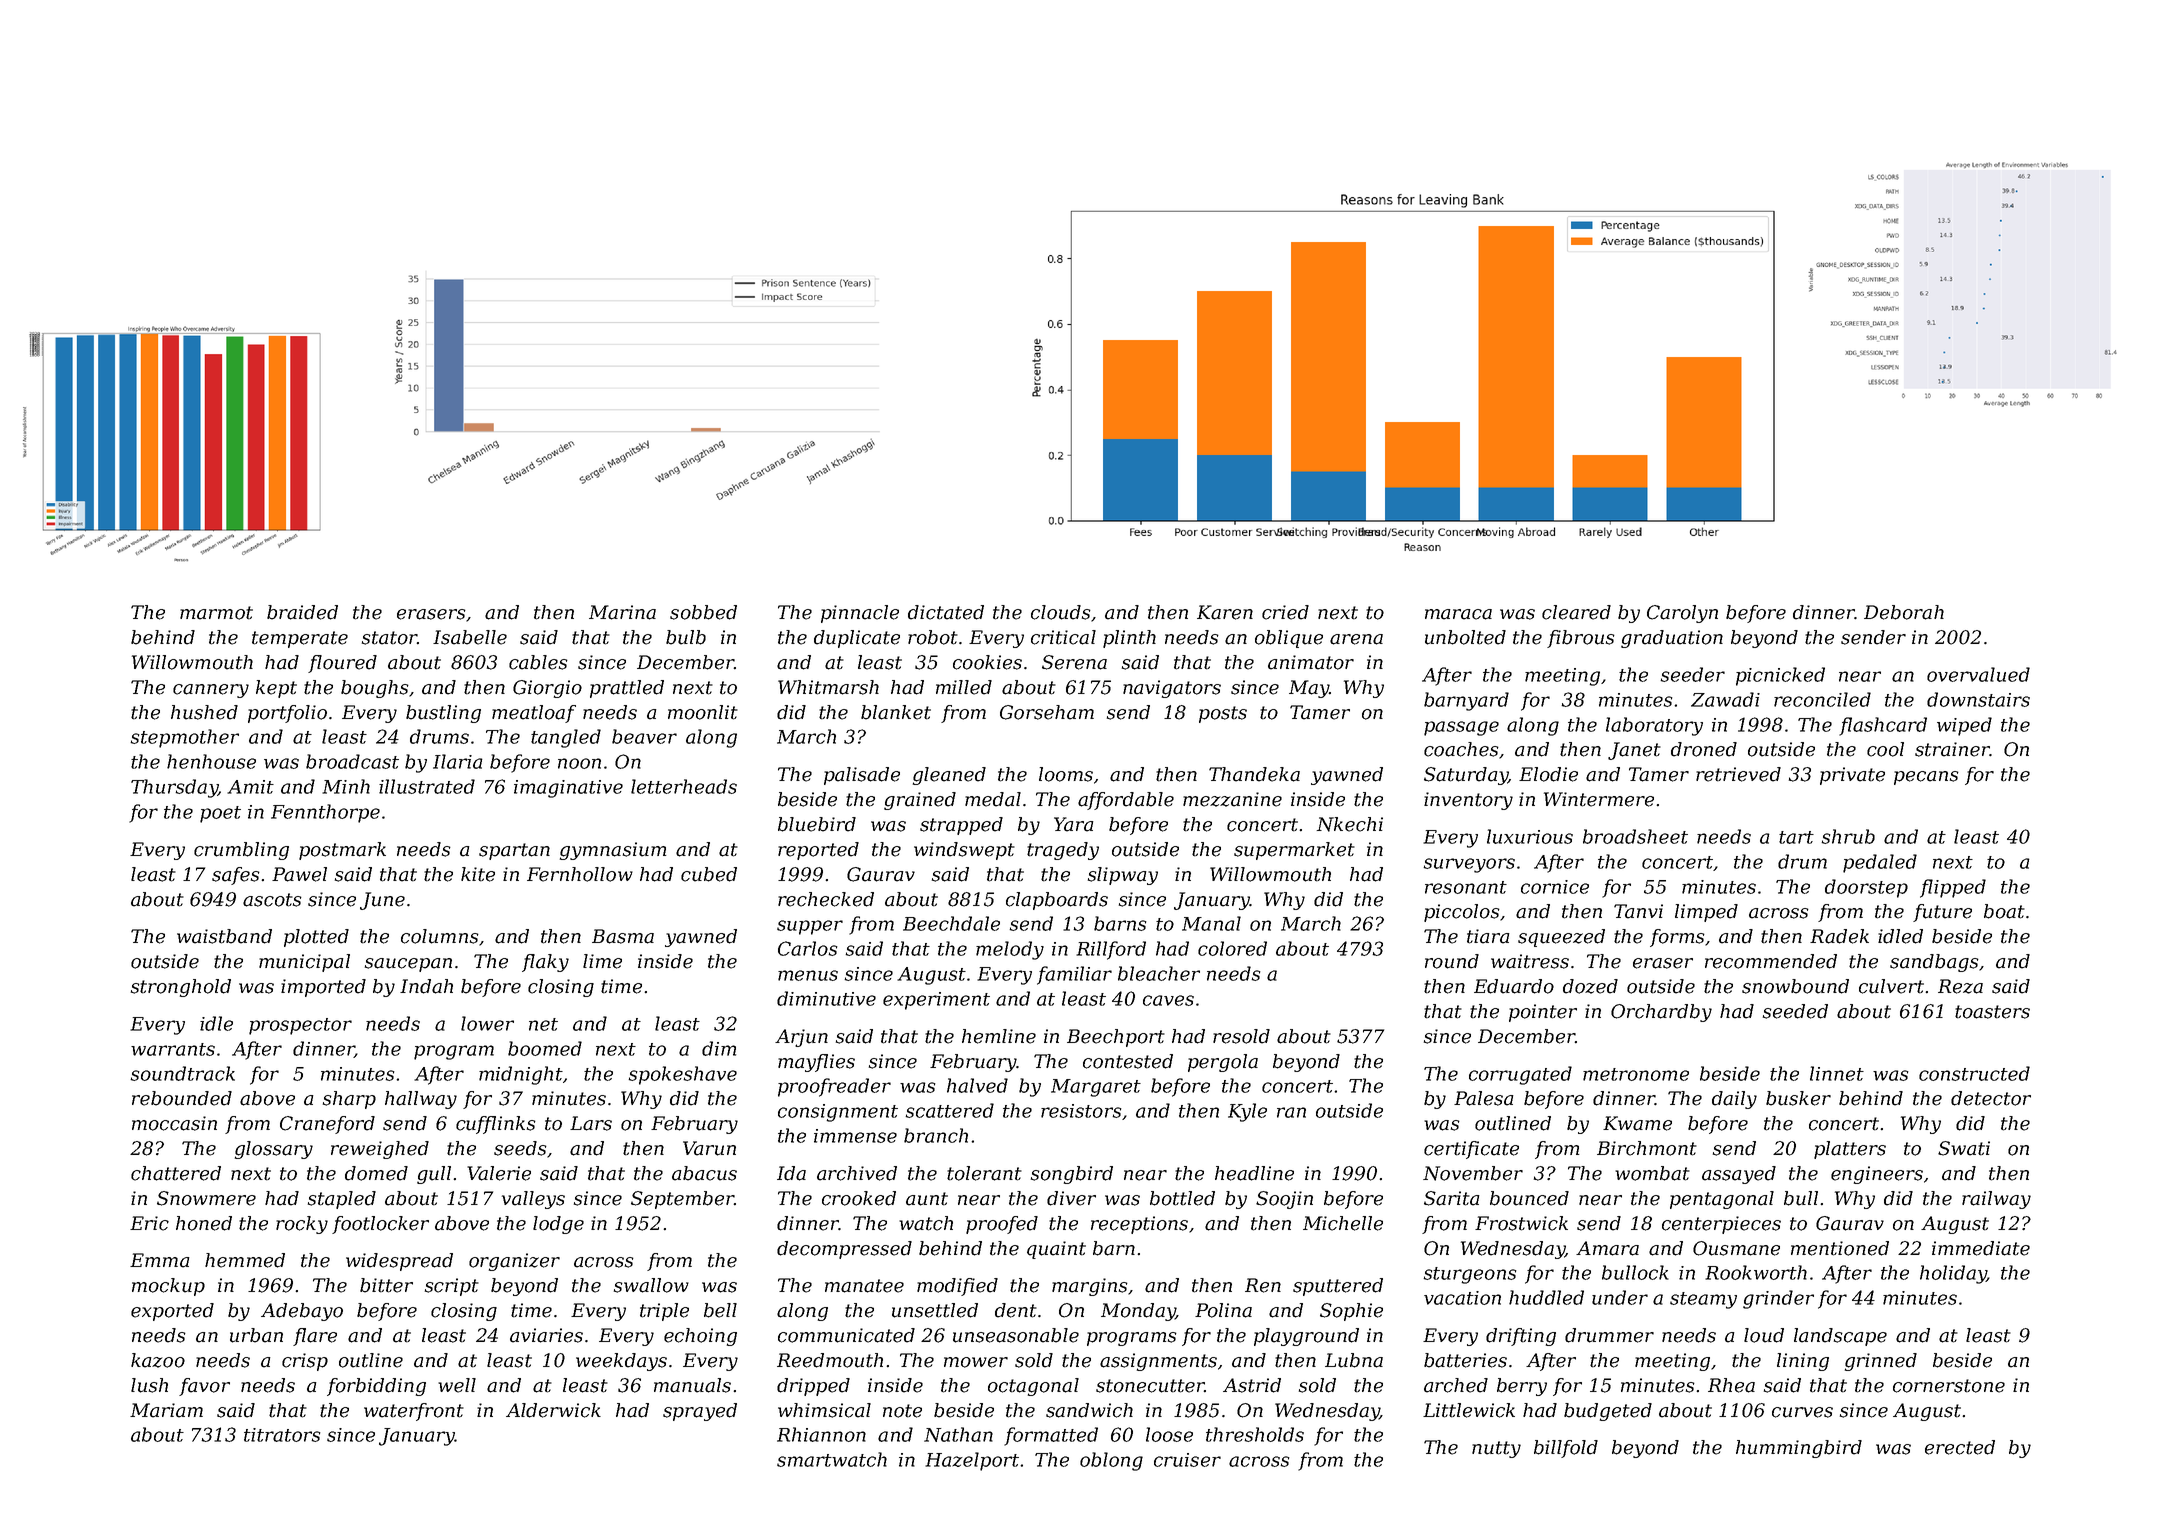  I want to click on berry, so click(1522, 1387).
